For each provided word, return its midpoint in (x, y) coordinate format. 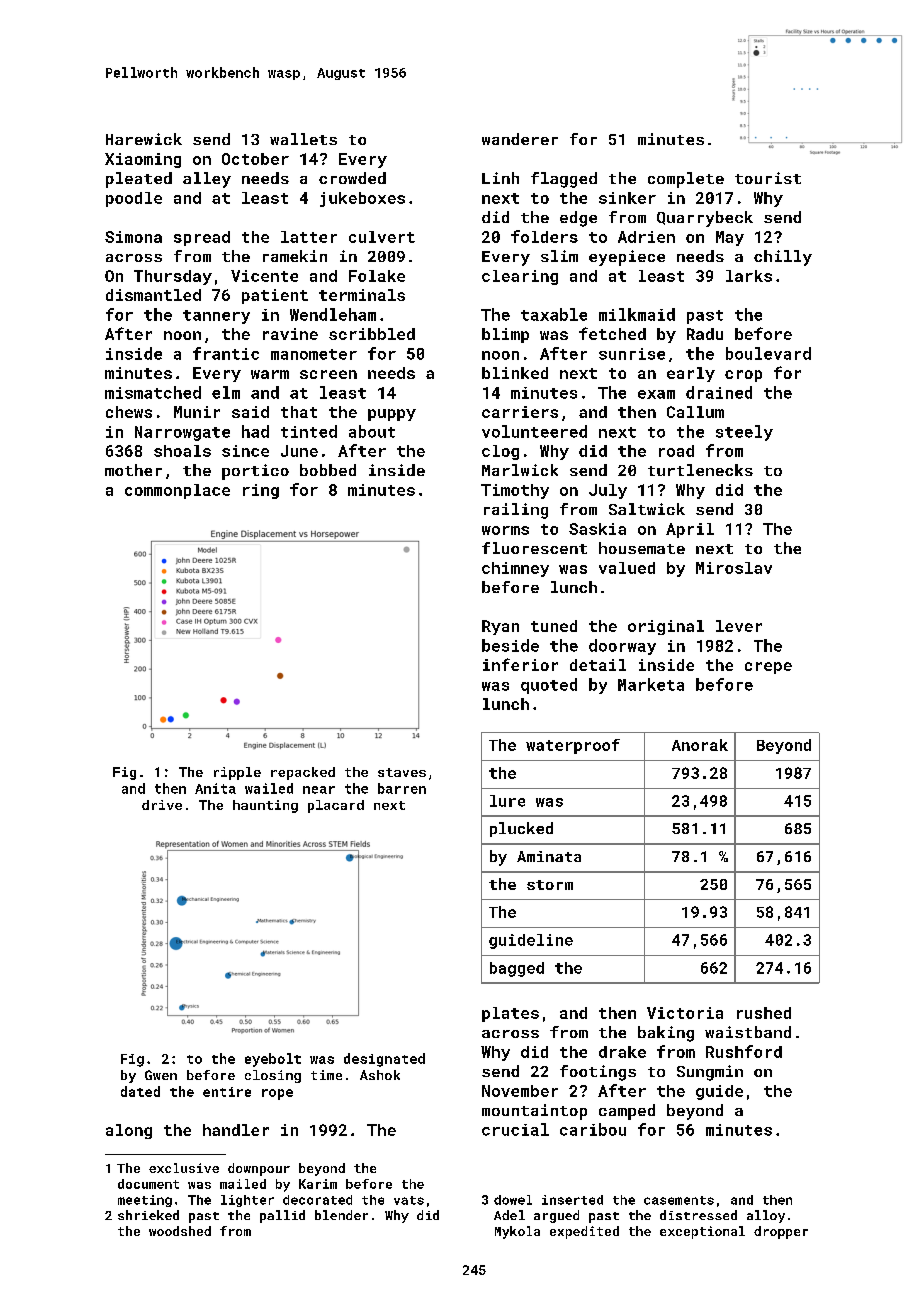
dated (140, 1091)
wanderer (520, 139)
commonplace (177, 491)
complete (686, 180)
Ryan (500, 627)
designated (384, 1060)
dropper (781, 1232)
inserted (572, 1200)
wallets (303, 139)
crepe (768, 668)
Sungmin (710, 1073)
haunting (265, 806)
